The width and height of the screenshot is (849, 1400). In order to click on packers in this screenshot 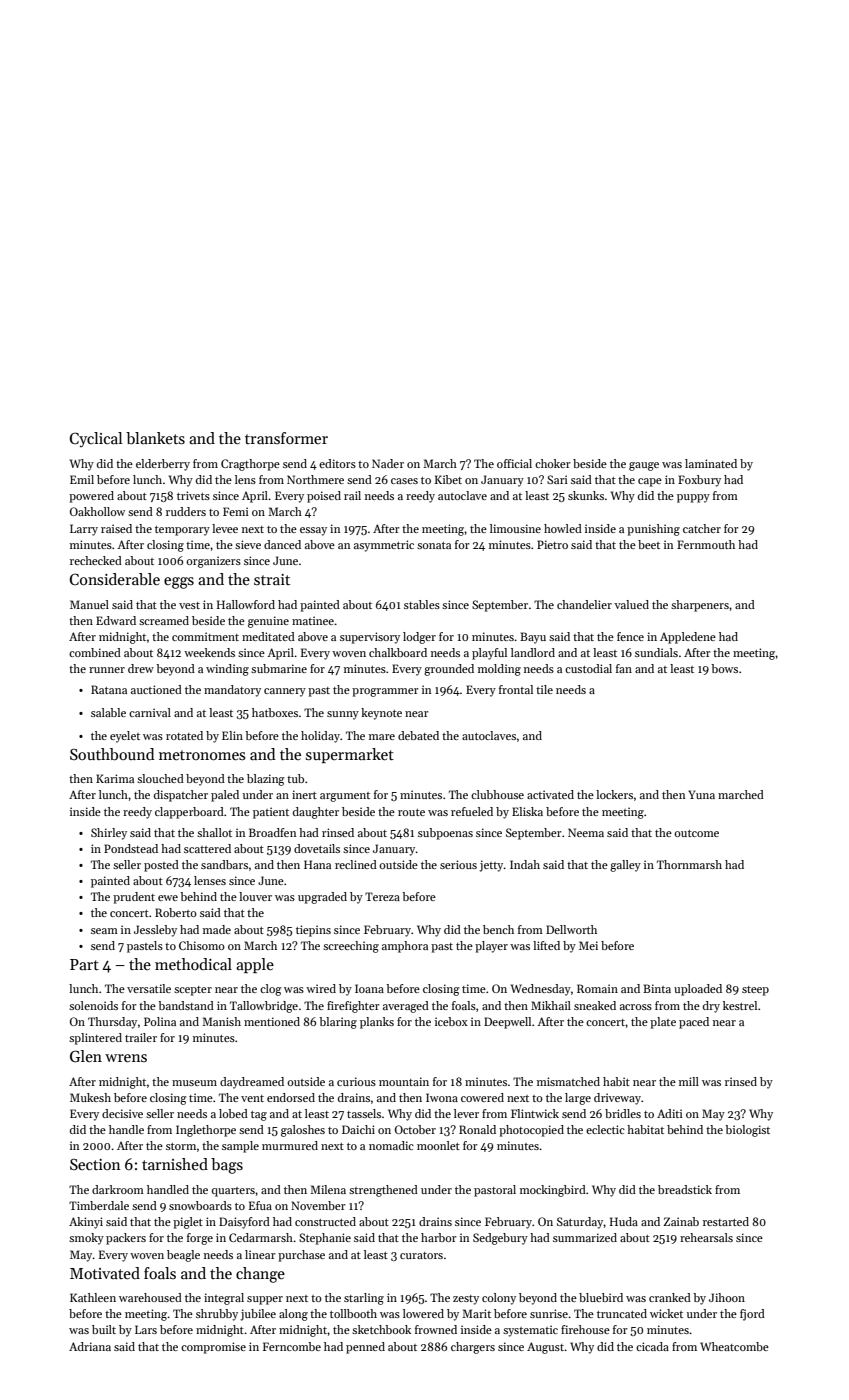, I will do `click(126, 1239)`.
